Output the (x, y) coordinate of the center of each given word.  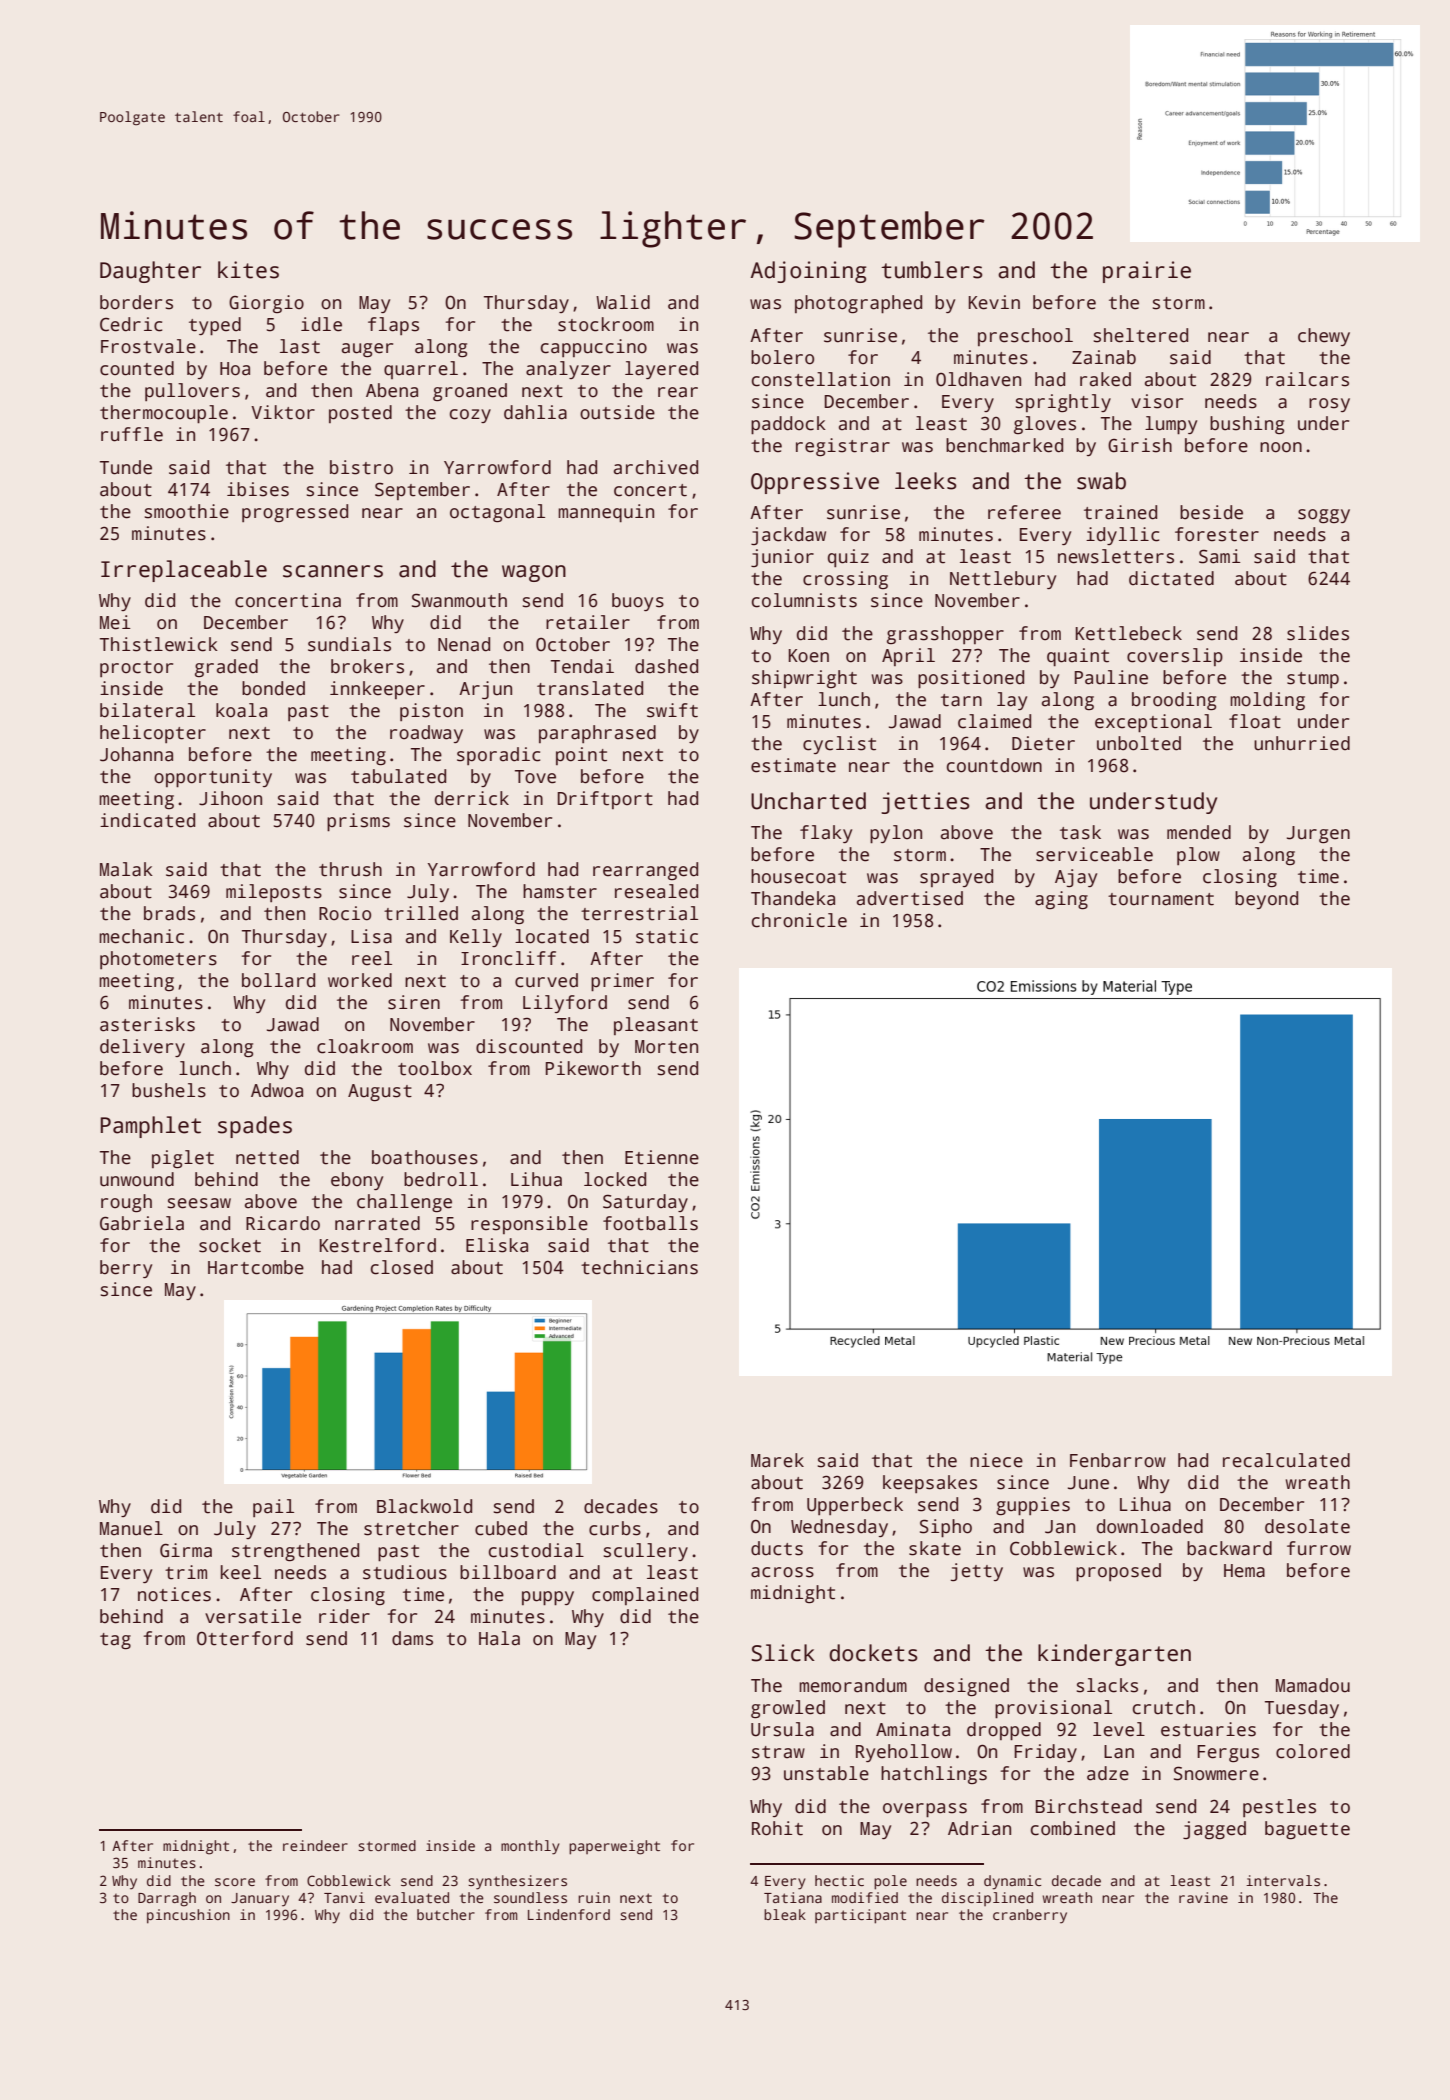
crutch (1164, 1707)
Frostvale (148, 346)
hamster (560, 891)
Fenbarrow (1118, 1460)
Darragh (167, 1899)
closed (402, 1267)
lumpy (1171, 425)
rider (344, 1616)
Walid (623, 302)
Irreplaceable (184, 571)
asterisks (147, 1024)
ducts (777, 1548)
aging (1061, 900)
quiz (848, 558)
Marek (777, 1460)
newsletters (1116, 556)
